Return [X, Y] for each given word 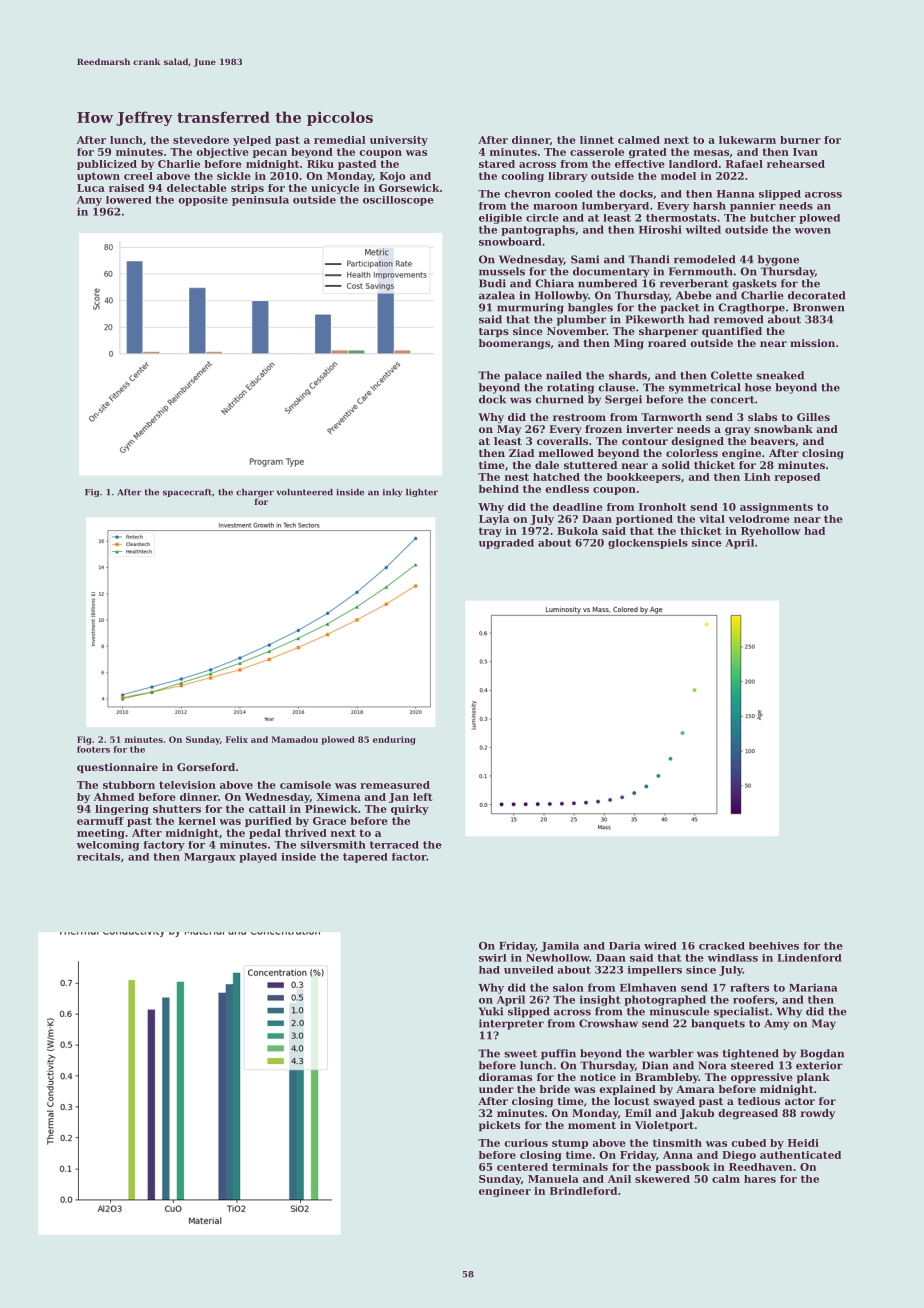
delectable [197, 188]
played [258, 858]
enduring [394, 740]
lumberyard [615, 207]
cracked [722, 946]
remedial [340, 140]
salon [568, 987]
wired [660, 946]
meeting [101, 834]
